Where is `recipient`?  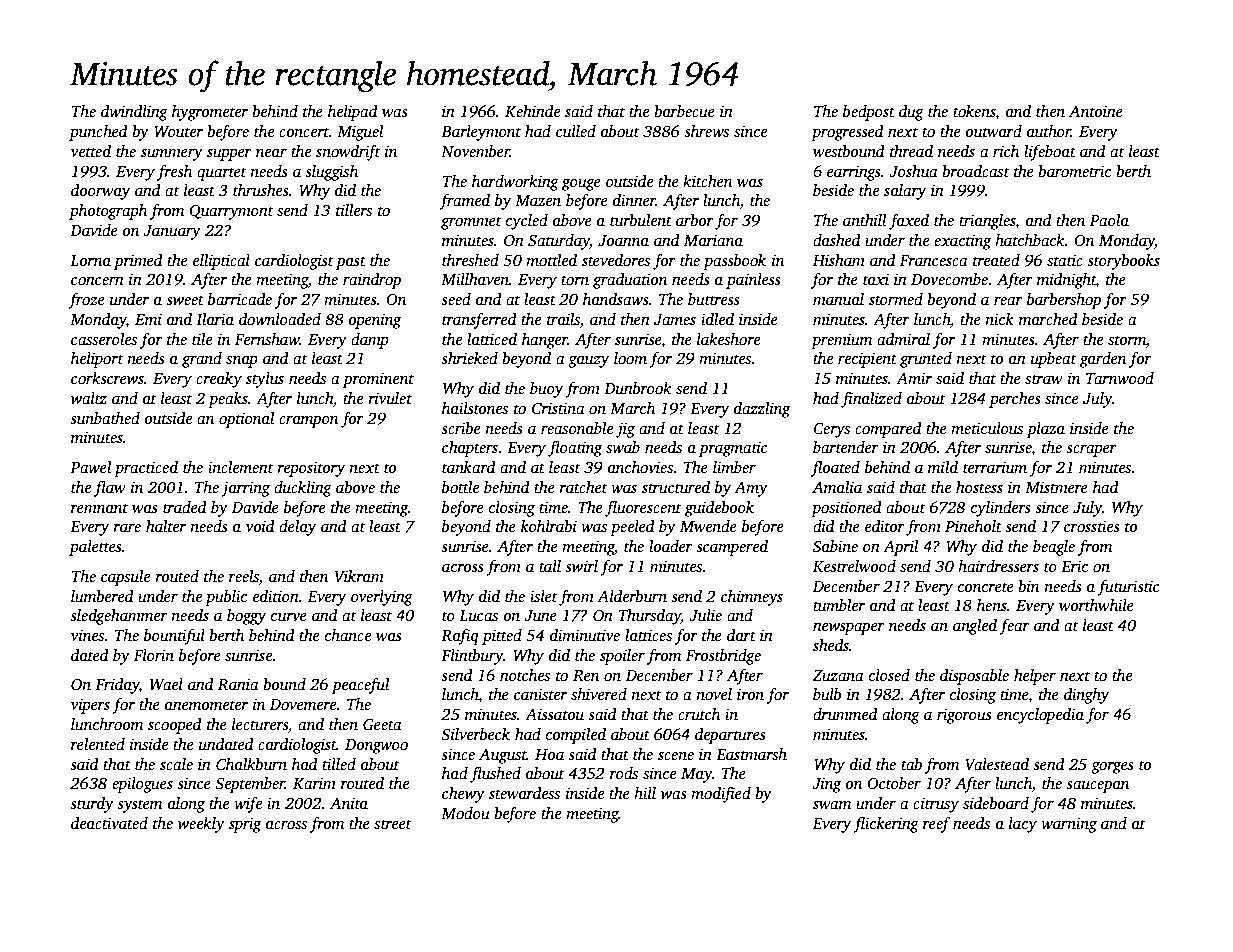
recipient is located at coordinates (867, 360).
